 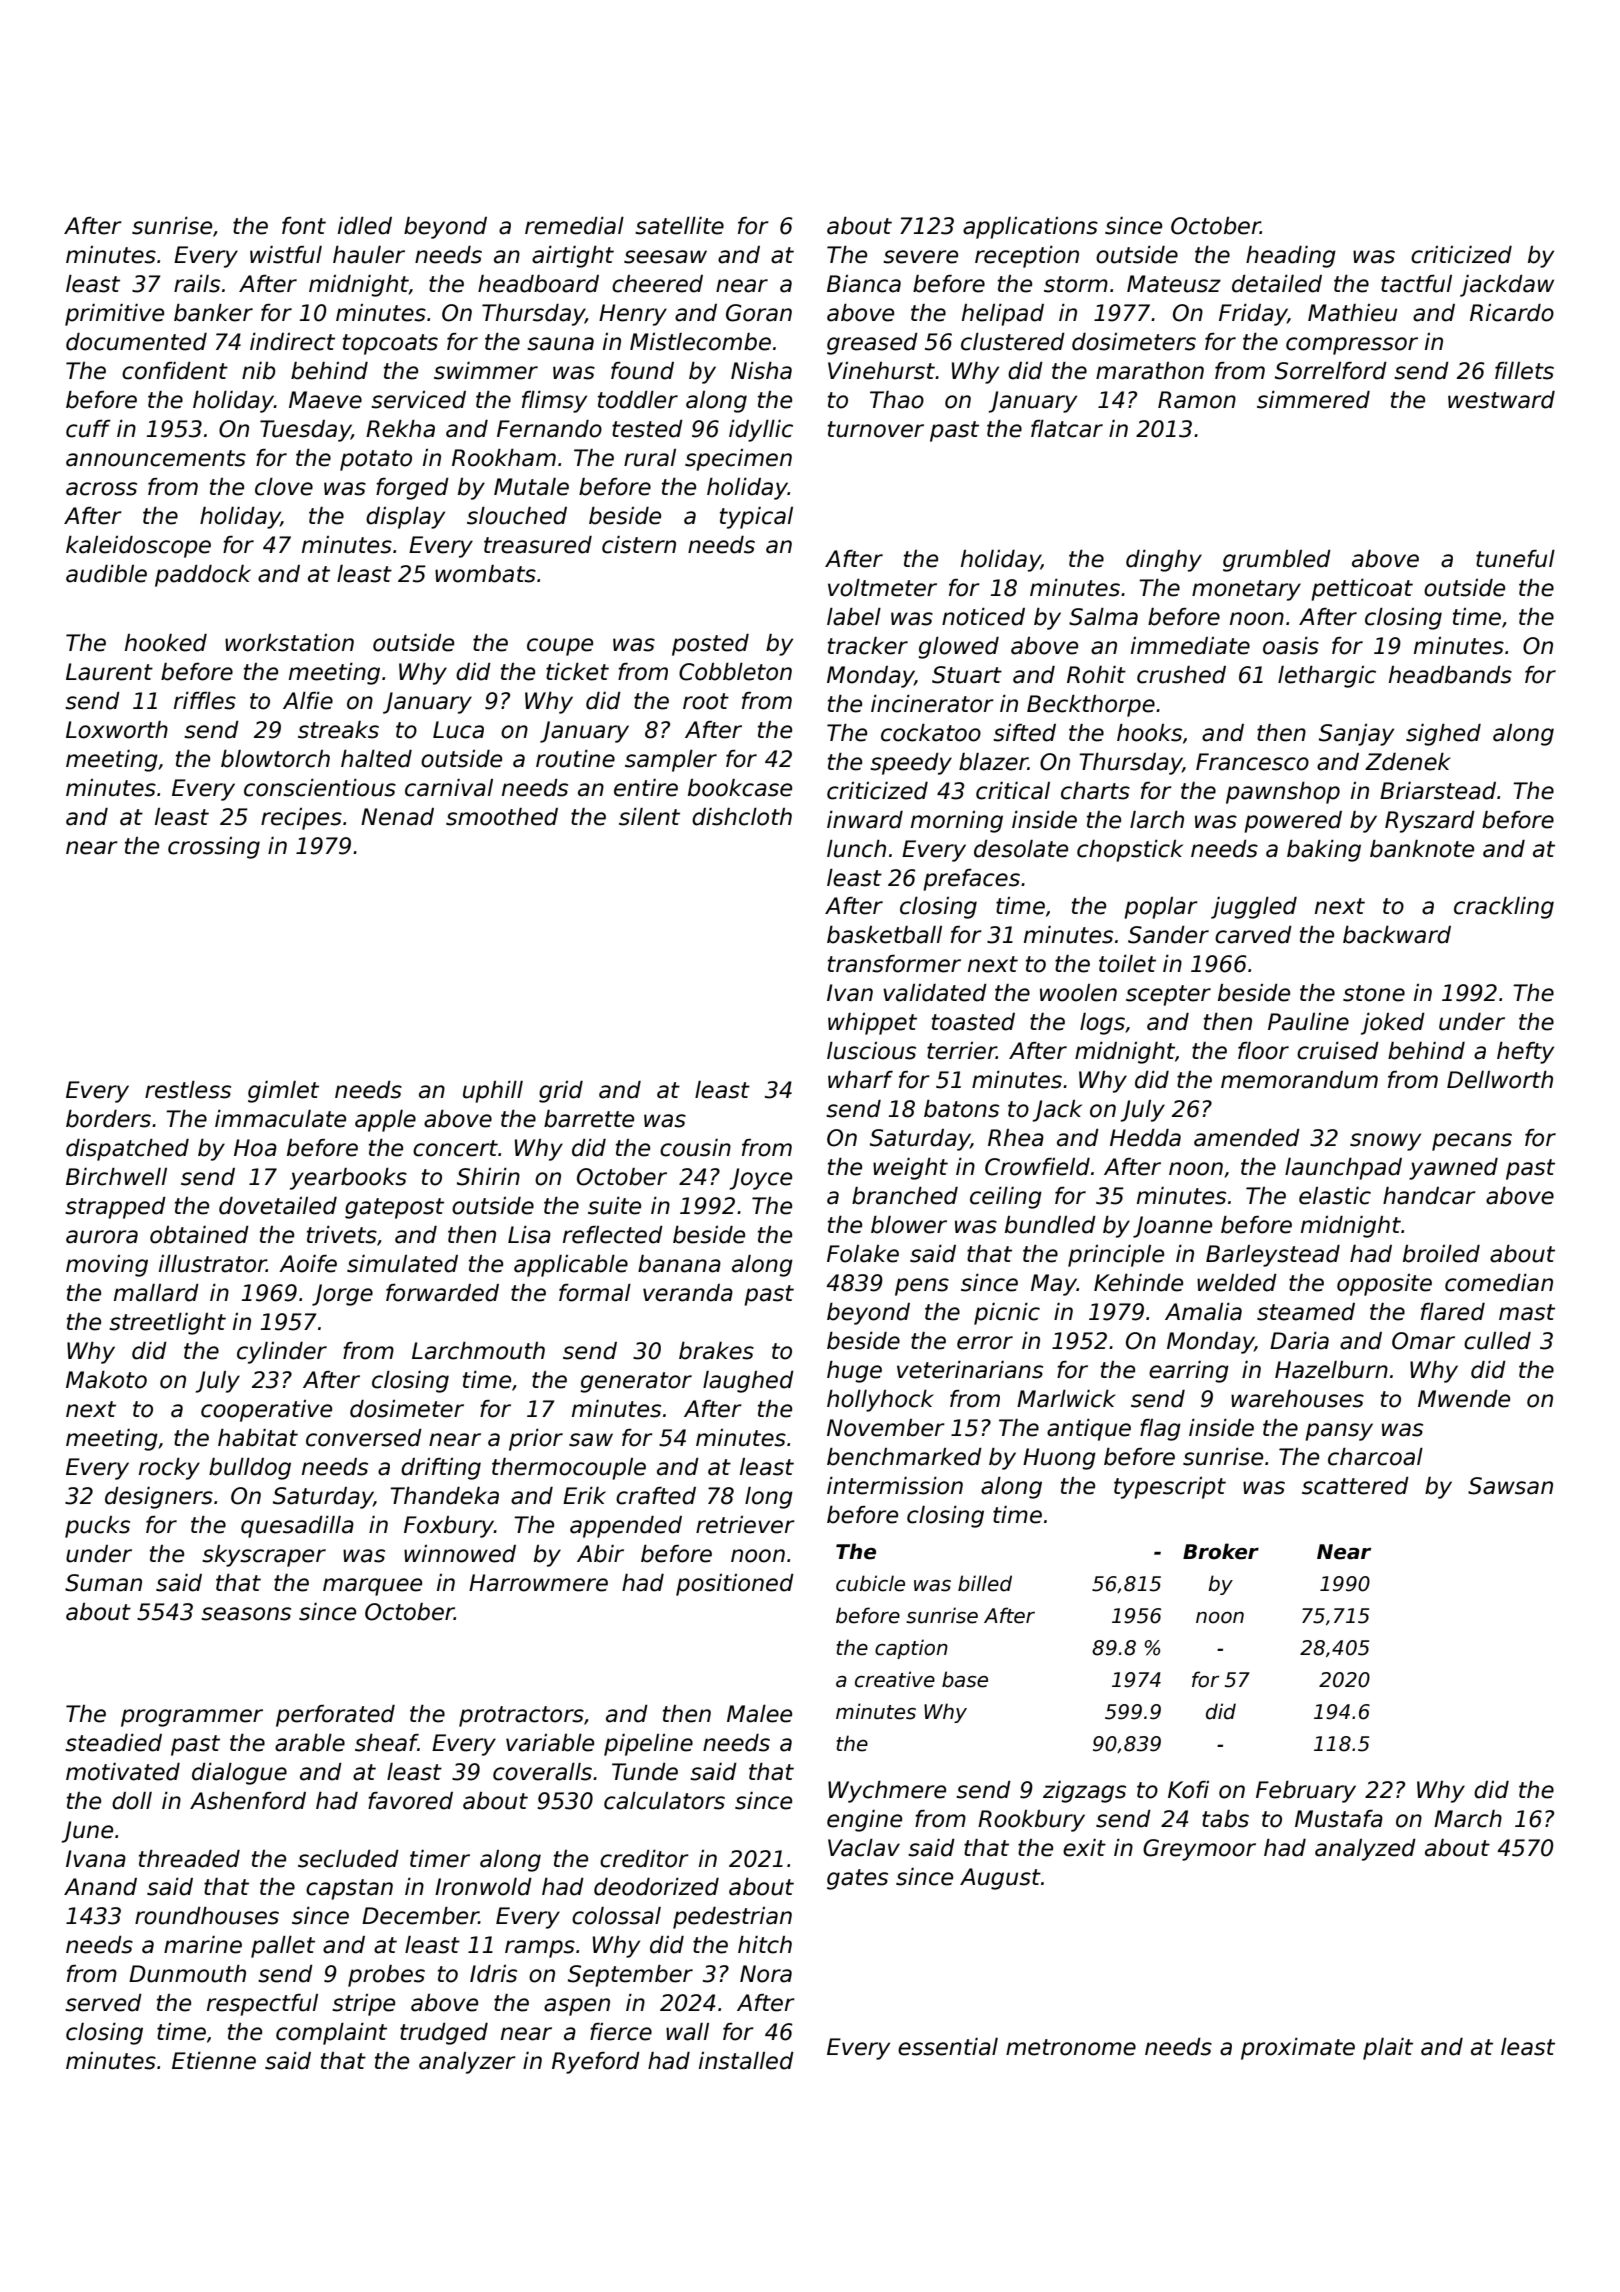 I want to click on marquee, so click(x=372, y=1587).
